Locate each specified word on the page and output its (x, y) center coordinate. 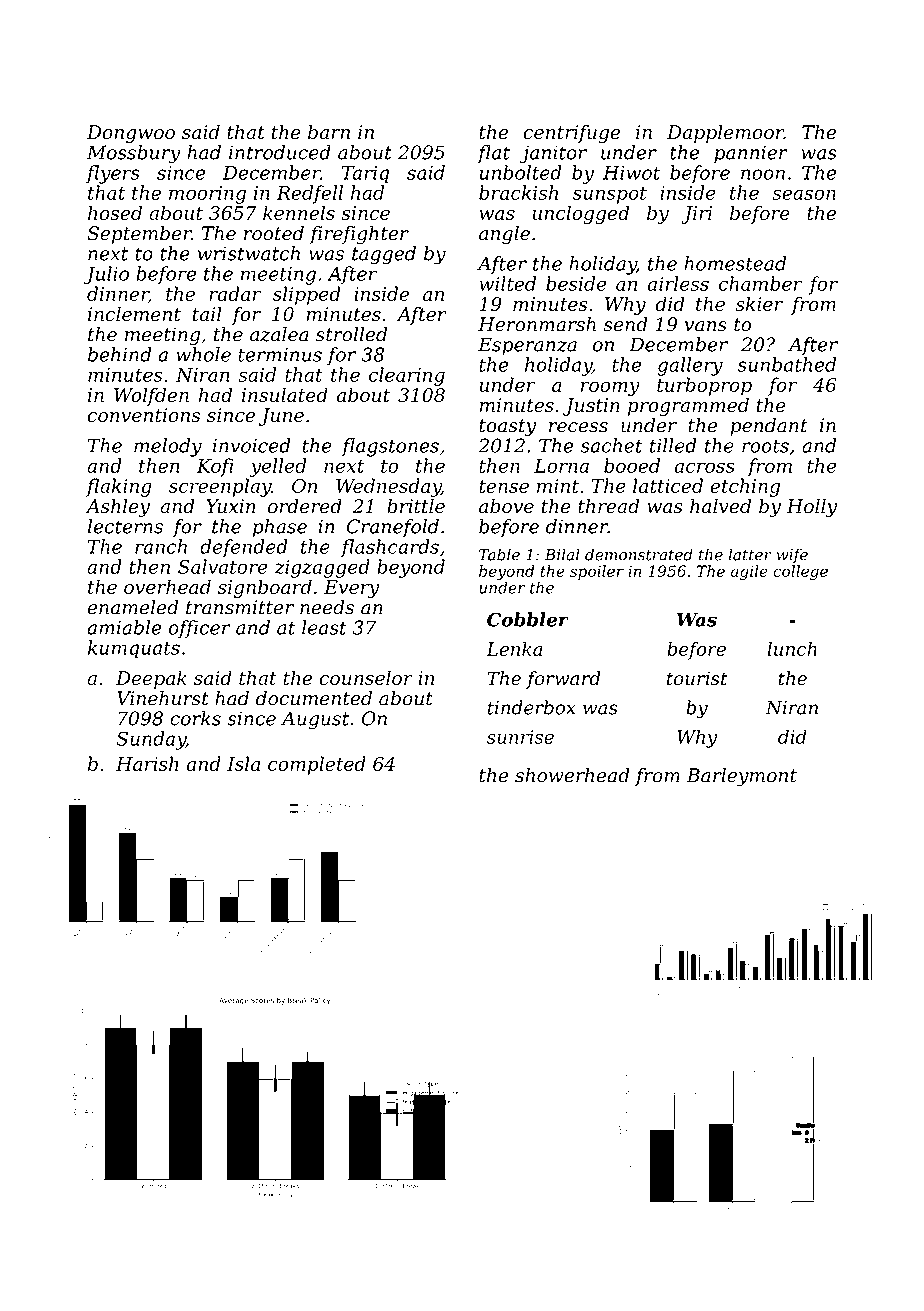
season (804, 194)
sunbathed (787, 364)
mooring (207, 195)
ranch (161, 546)
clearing (407, 376)
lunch (792, 648)
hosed (115, 212)
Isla (243, 763)
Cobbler (528, 619)
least (324, 627)
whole (203, 354)
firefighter (359, 235)
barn (329, 132)
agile (749, 573)
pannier (751, 154)
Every (352, 589)
